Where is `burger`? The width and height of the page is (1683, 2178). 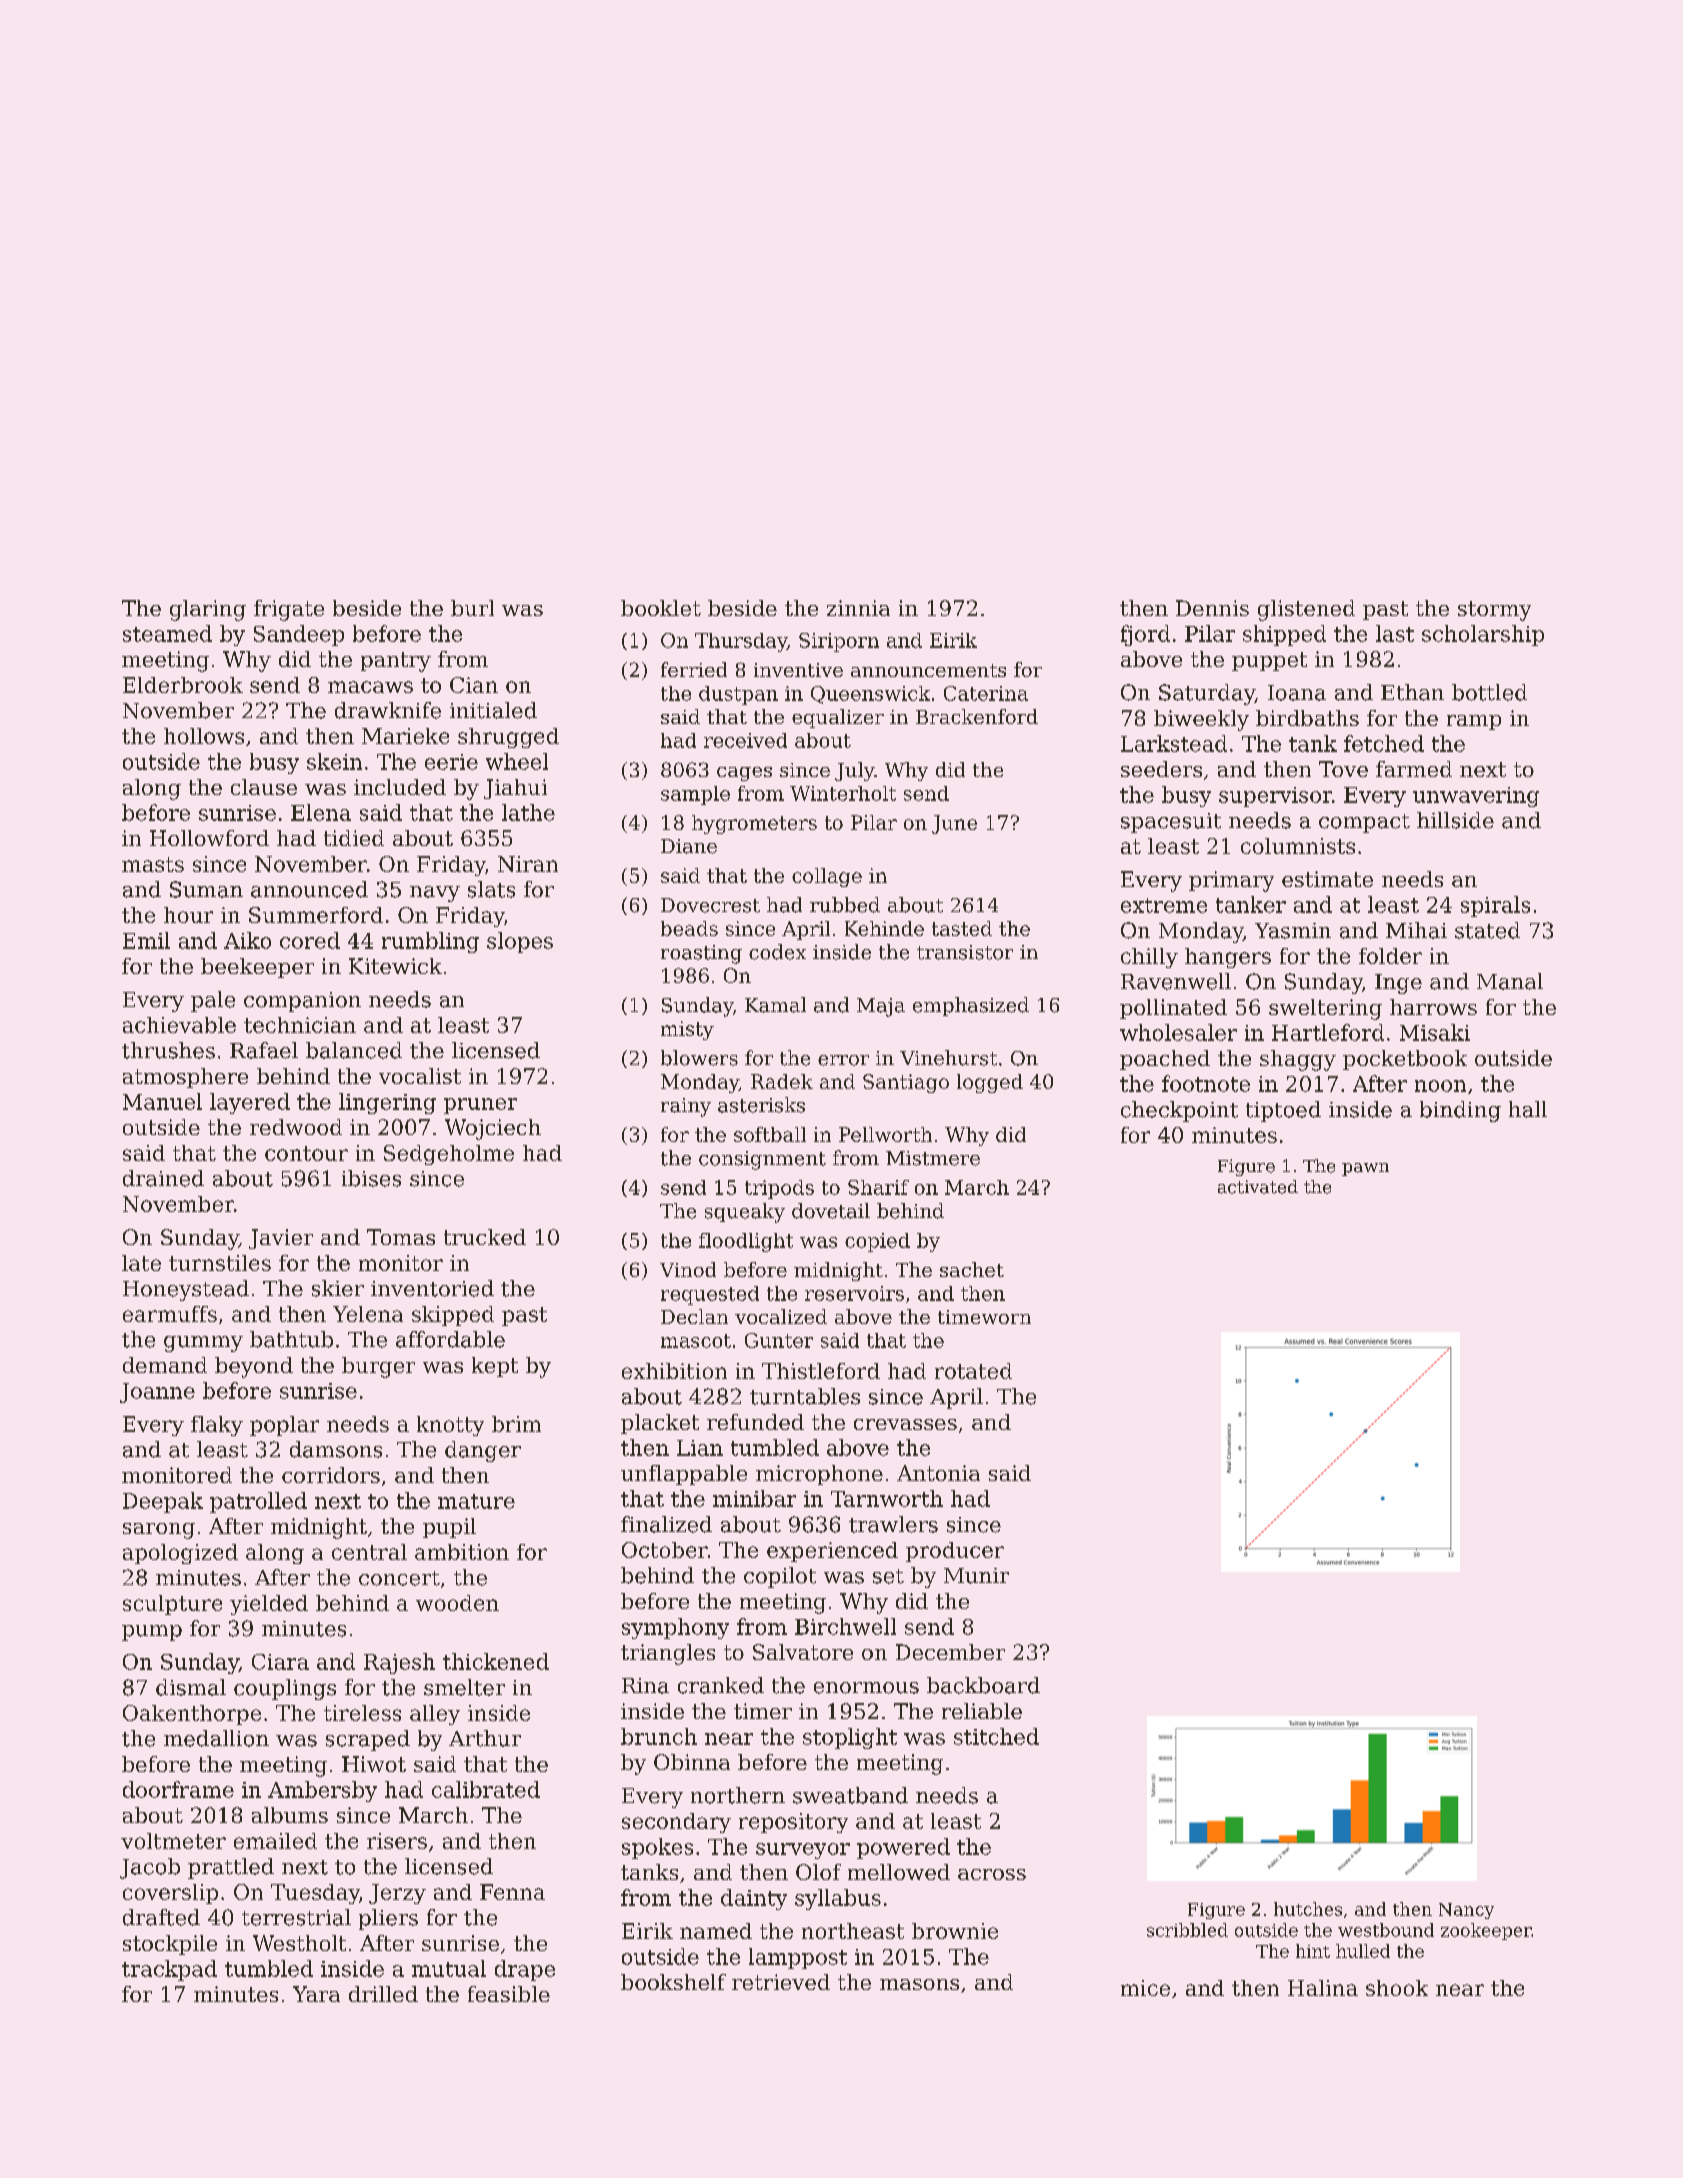 burger is located at coordinates (378, 1367).
